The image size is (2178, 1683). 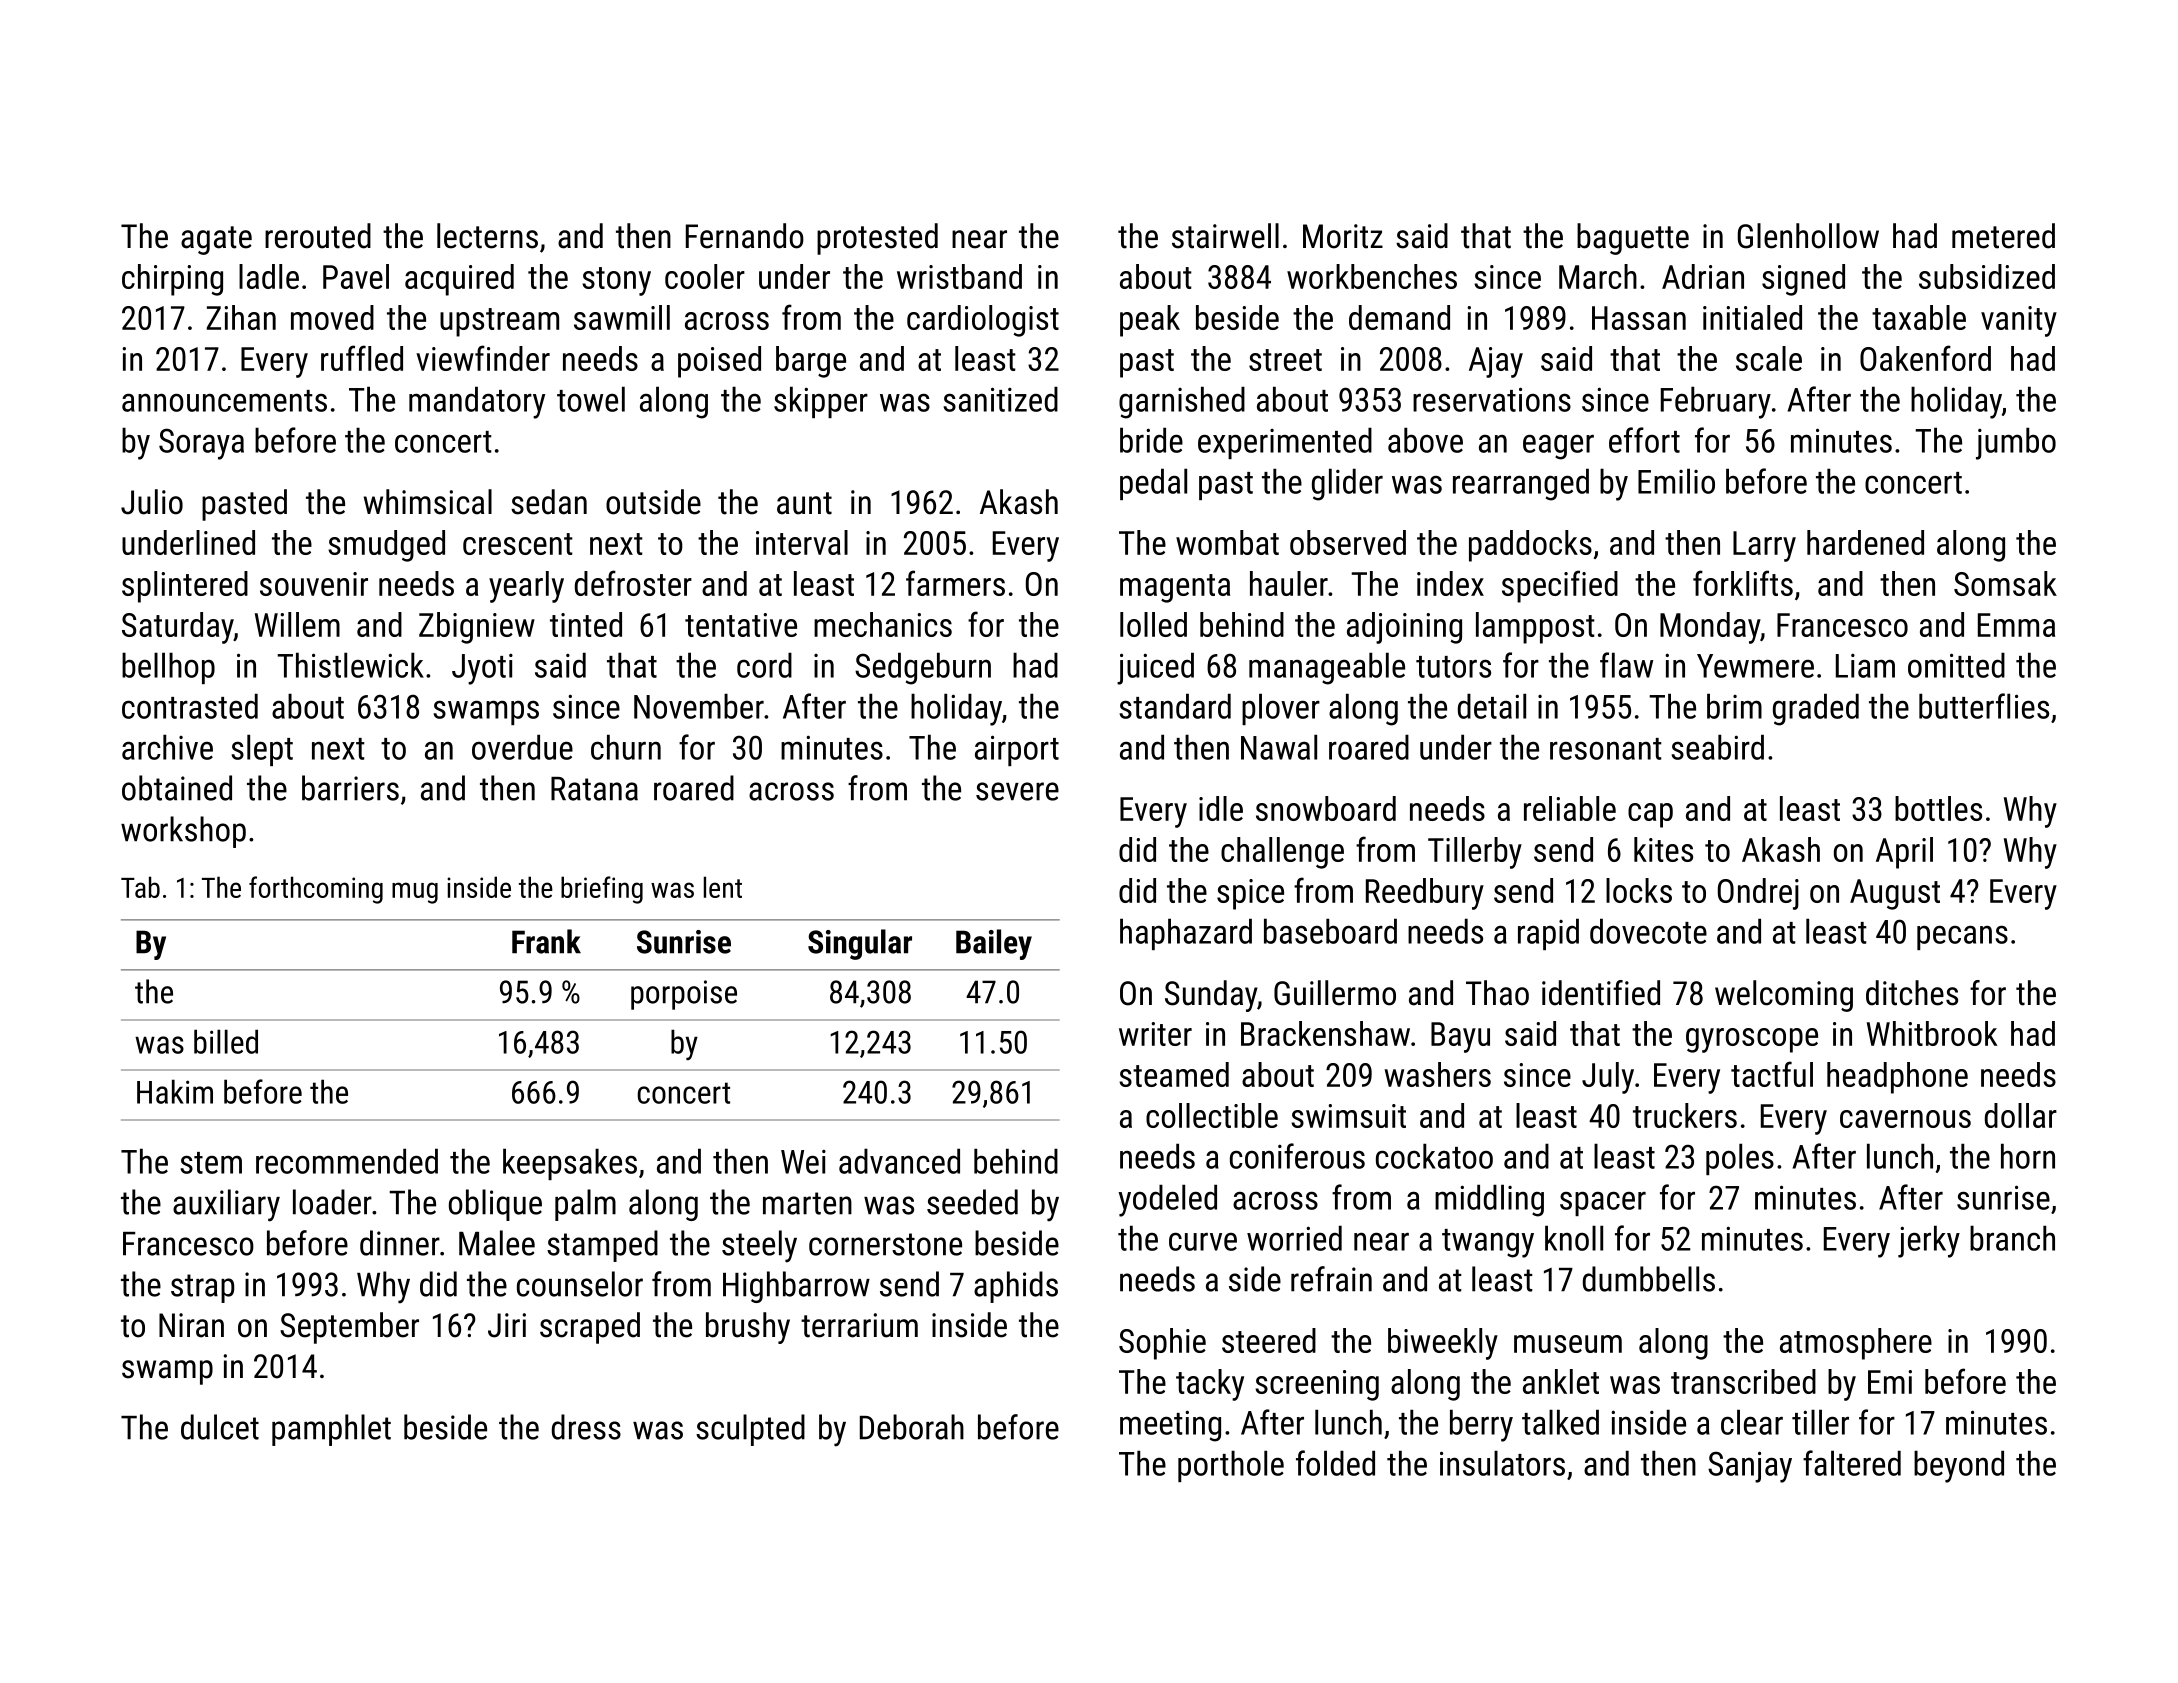 What do you see at coordinates (586, 1427) in the image?
I see `dress` at bounding box center [586, 1427].
